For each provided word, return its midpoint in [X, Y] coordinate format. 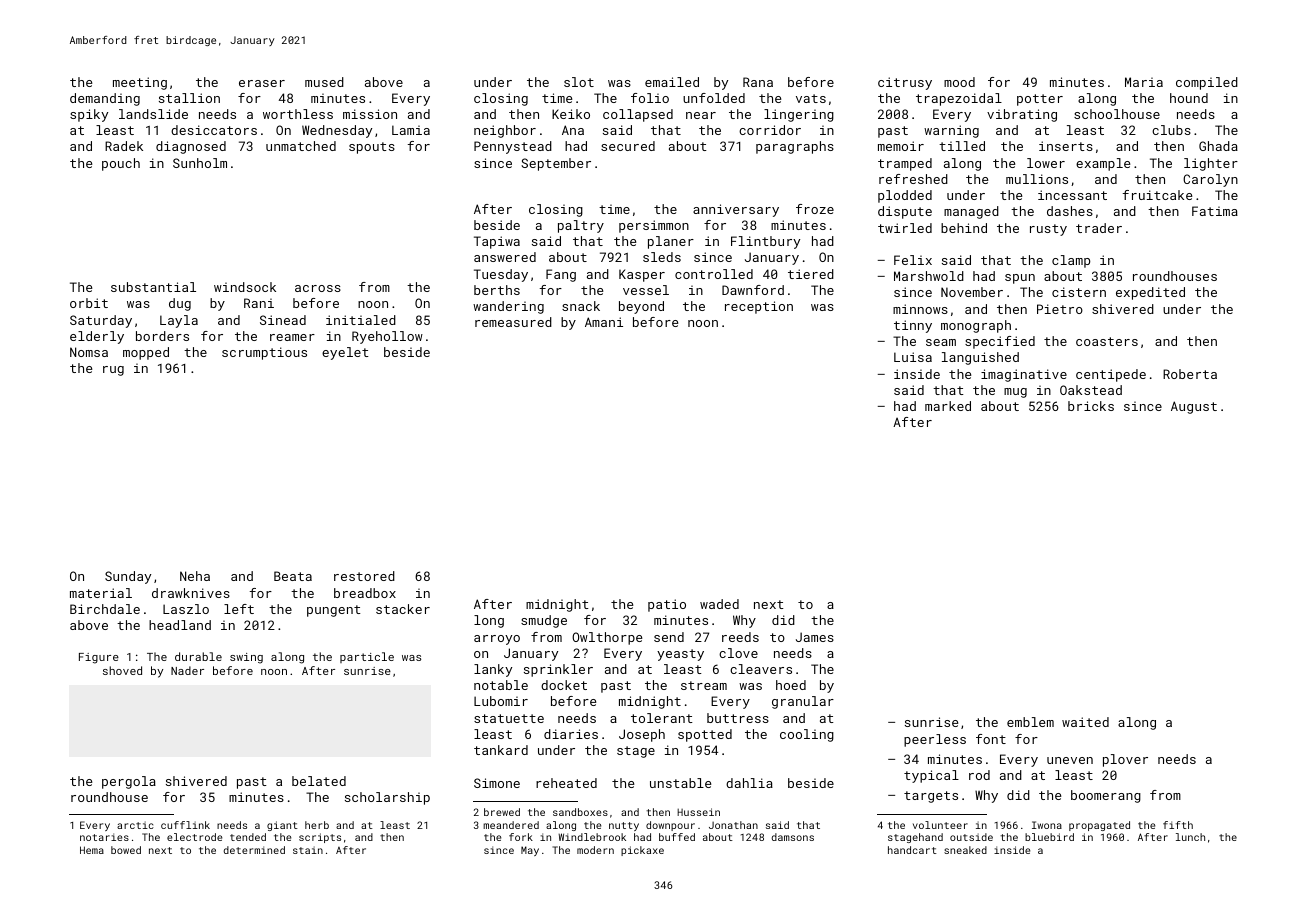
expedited [1150, 293]
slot [579, 82]
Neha [195, 576]
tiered [811, 274]
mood [959, 82]
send [669, 637]
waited [1085, 722]
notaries [104, 837]
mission [370, 114]
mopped [146, 353]
